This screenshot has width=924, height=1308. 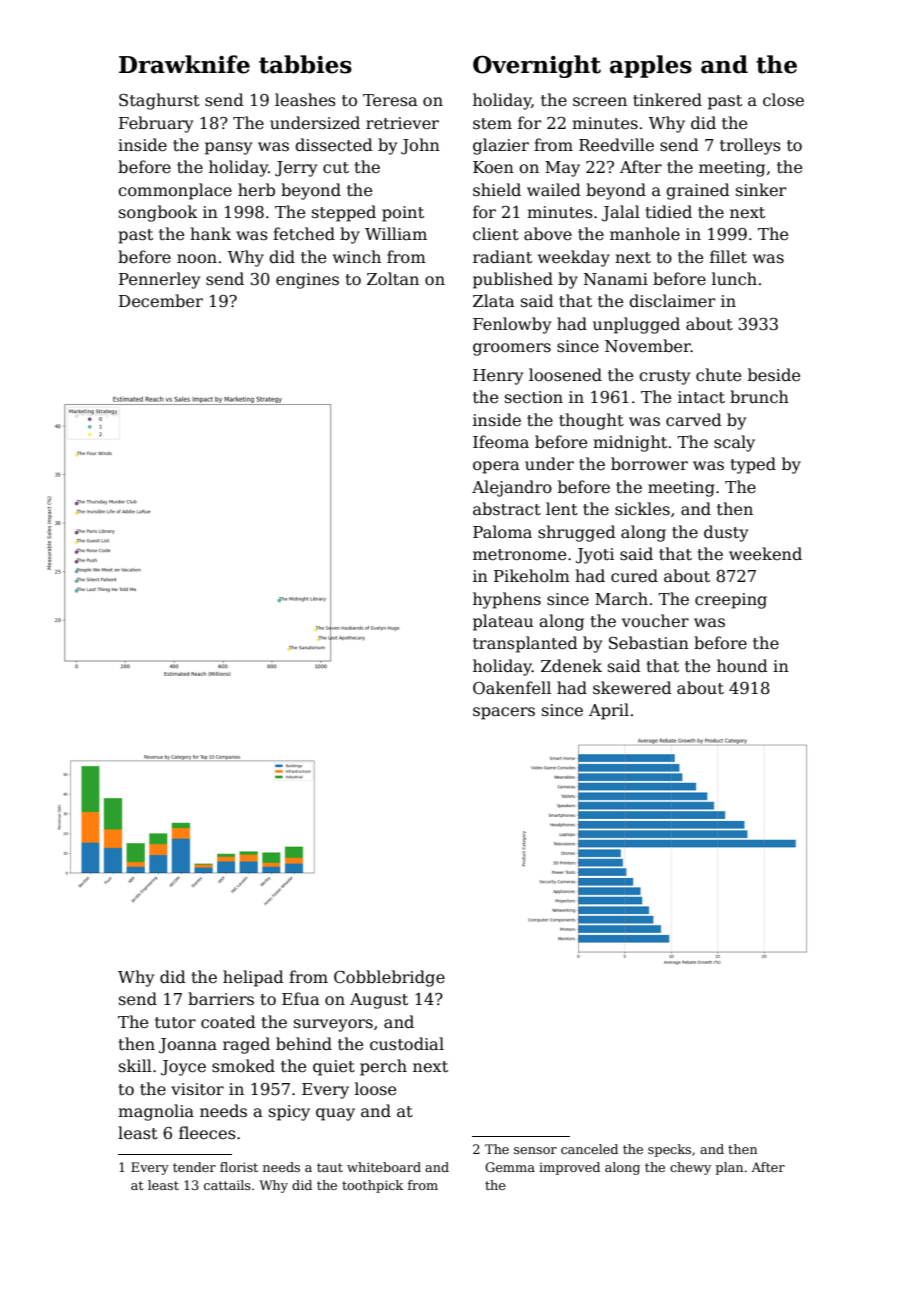 What do you see at coordinates (197, 258) in the screenshot?
I see `noon` at bounding box center [197, 258].
